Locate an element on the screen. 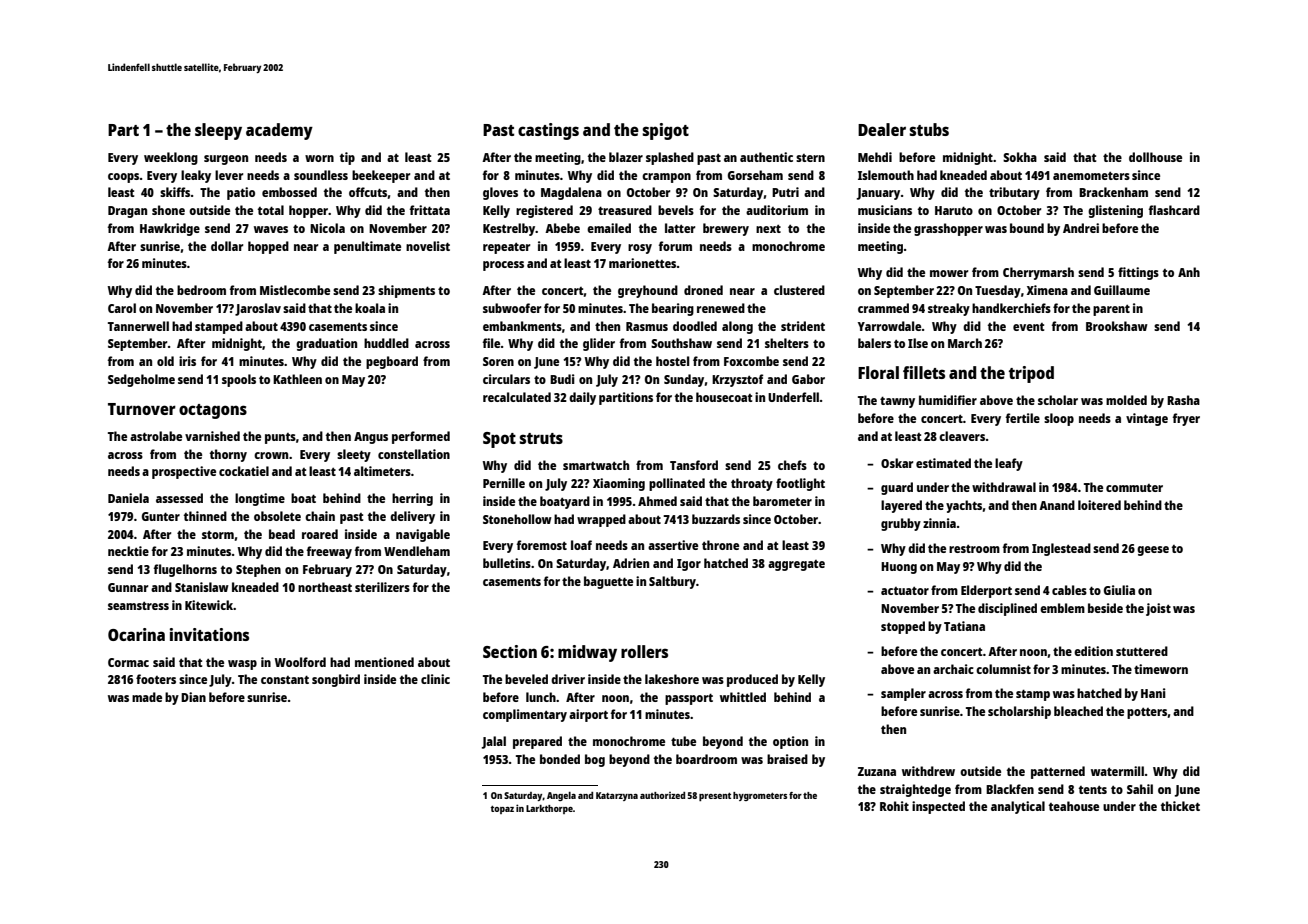 This screenshot has height=924, width=1308. edition is located at coordinates (1093, 651).
